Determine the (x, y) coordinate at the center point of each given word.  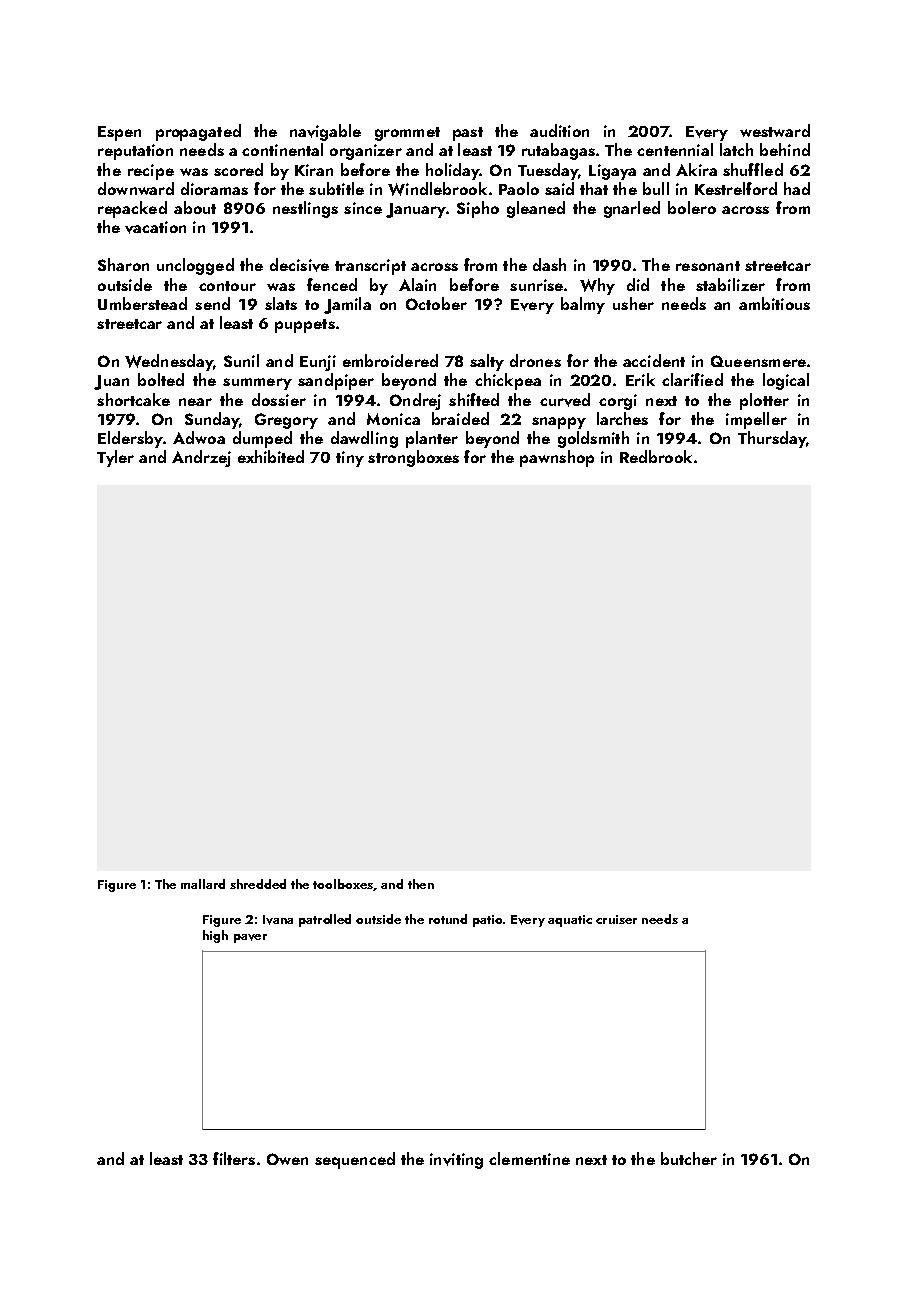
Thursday (772, 439)
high (215, 936)
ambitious (774, 303)
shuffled (753, 169)
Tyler (115, 458)
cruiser (616, 919)
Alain (417, 284)
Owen (287, 1159)
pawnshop (557, 458)
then (421, 884)
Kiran (314, 170)
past (468, 134)
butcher (689, 1158)
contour (227, 286)
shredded (258, 884)
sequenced (355, 1160)
